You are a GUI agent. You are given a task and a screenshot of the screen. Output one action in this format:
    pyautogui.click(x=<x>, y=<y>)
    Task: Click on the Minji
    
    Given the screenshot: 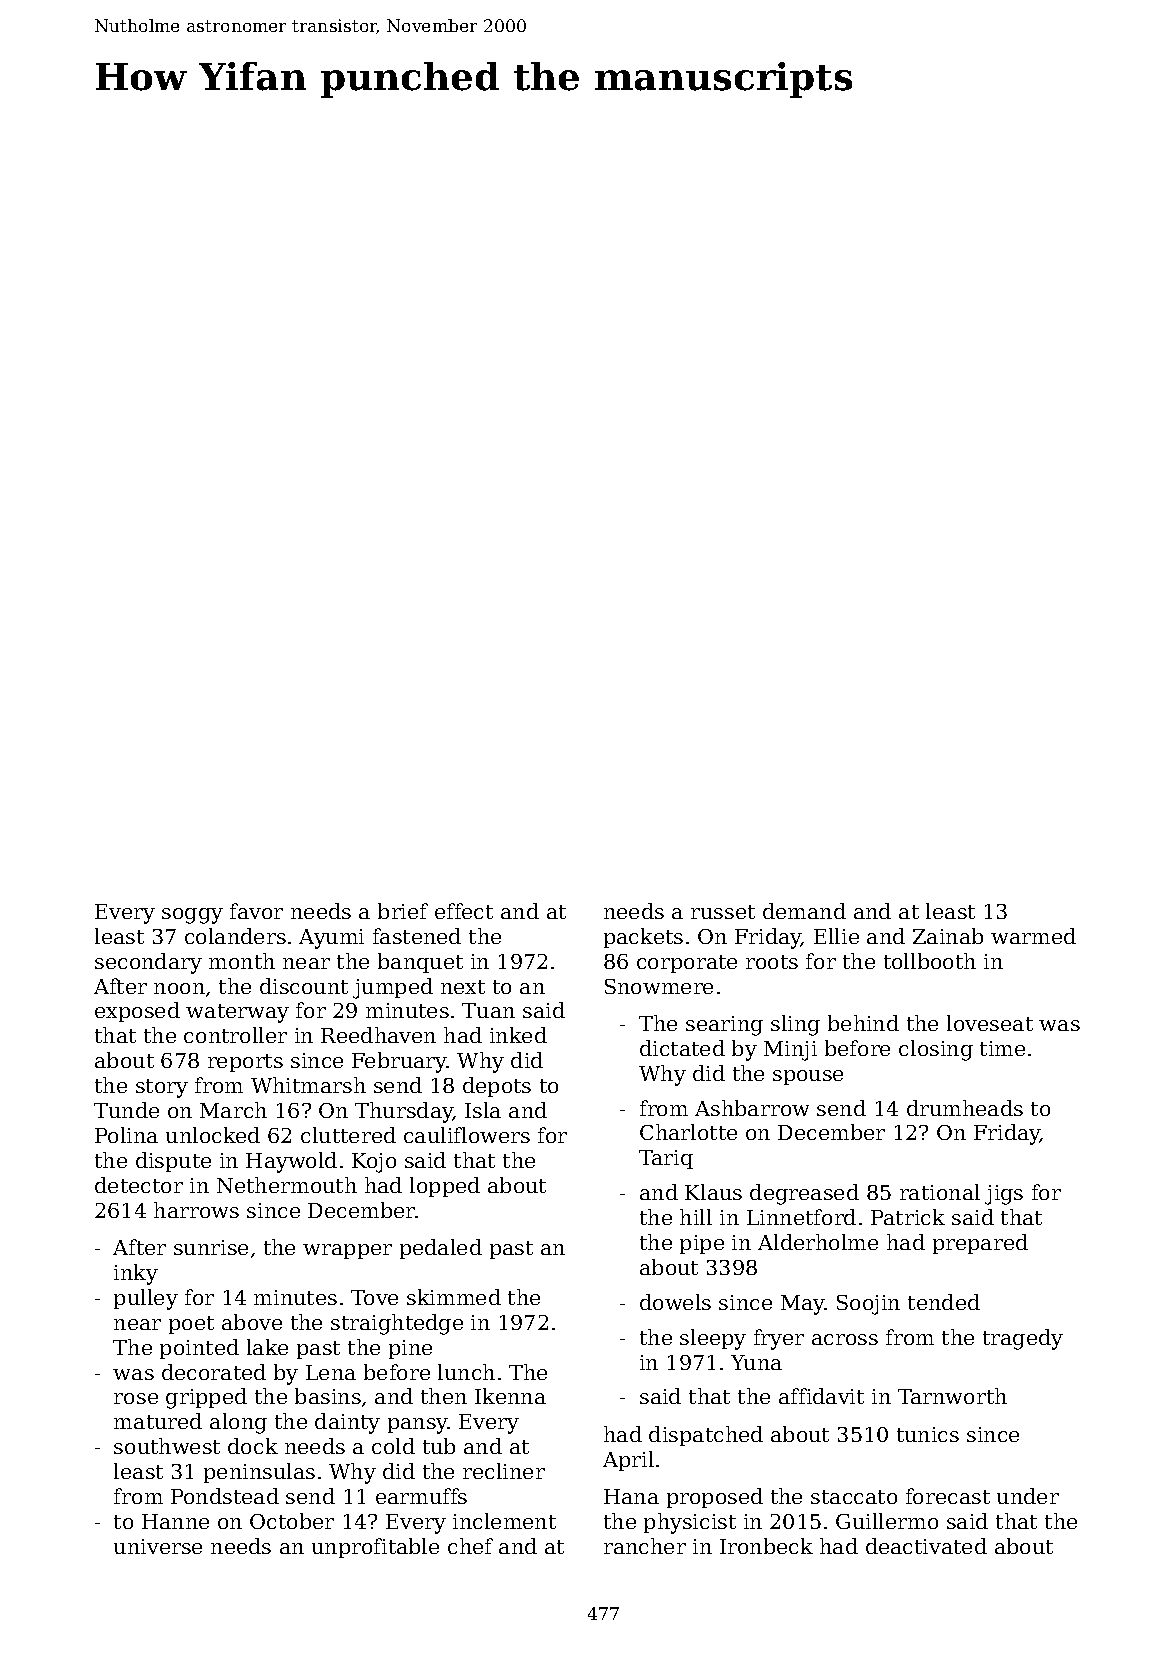 What is the action you would take?
    pyautogui.click(x=790, y=1051)
